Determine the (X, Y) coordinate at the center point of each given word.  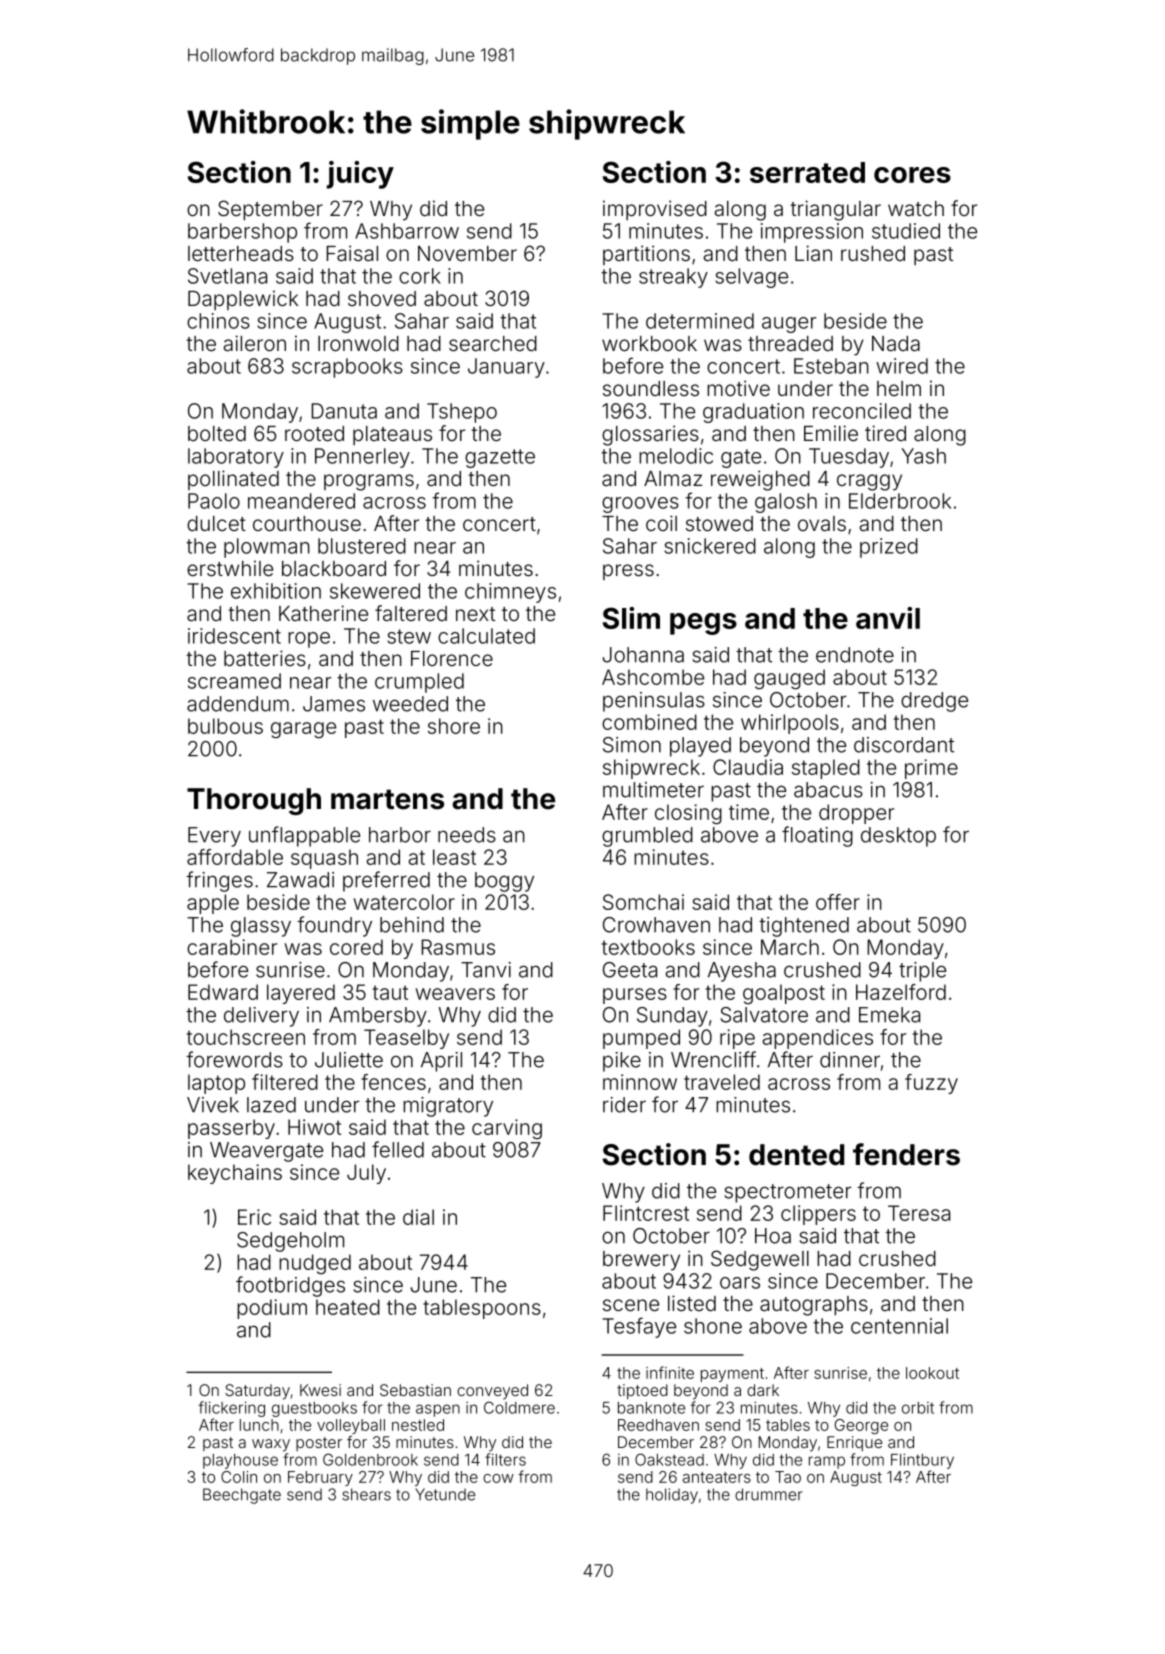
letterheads (241, 253)
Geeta (630, 970)
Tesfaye (639, 1327)
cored (356, 947)
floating (817, 836)
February (320, 1478)
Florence (452, 658)
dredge (934, 702)
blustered (362, 546)
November (467, 253)
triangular (835, 210)
